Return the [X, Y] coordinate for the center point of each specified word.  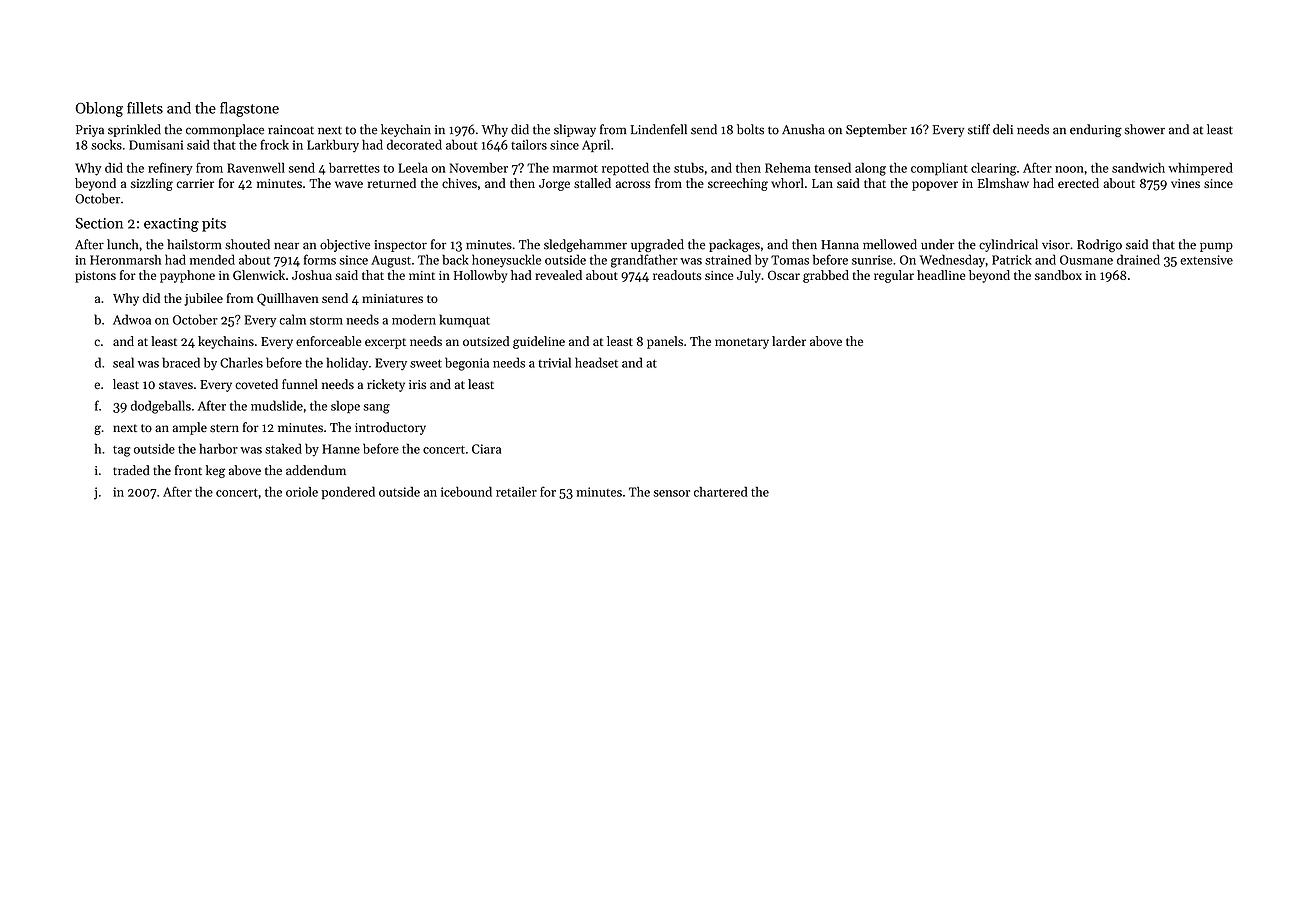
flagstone [249, 109]
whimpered [1200, 169]
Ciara [486, 449]
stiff [979, 129]
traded [131, 470]
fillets [145, 108]
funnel [300, 384]
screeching [738, 184]
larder [789, 341]
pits [214, 225]
